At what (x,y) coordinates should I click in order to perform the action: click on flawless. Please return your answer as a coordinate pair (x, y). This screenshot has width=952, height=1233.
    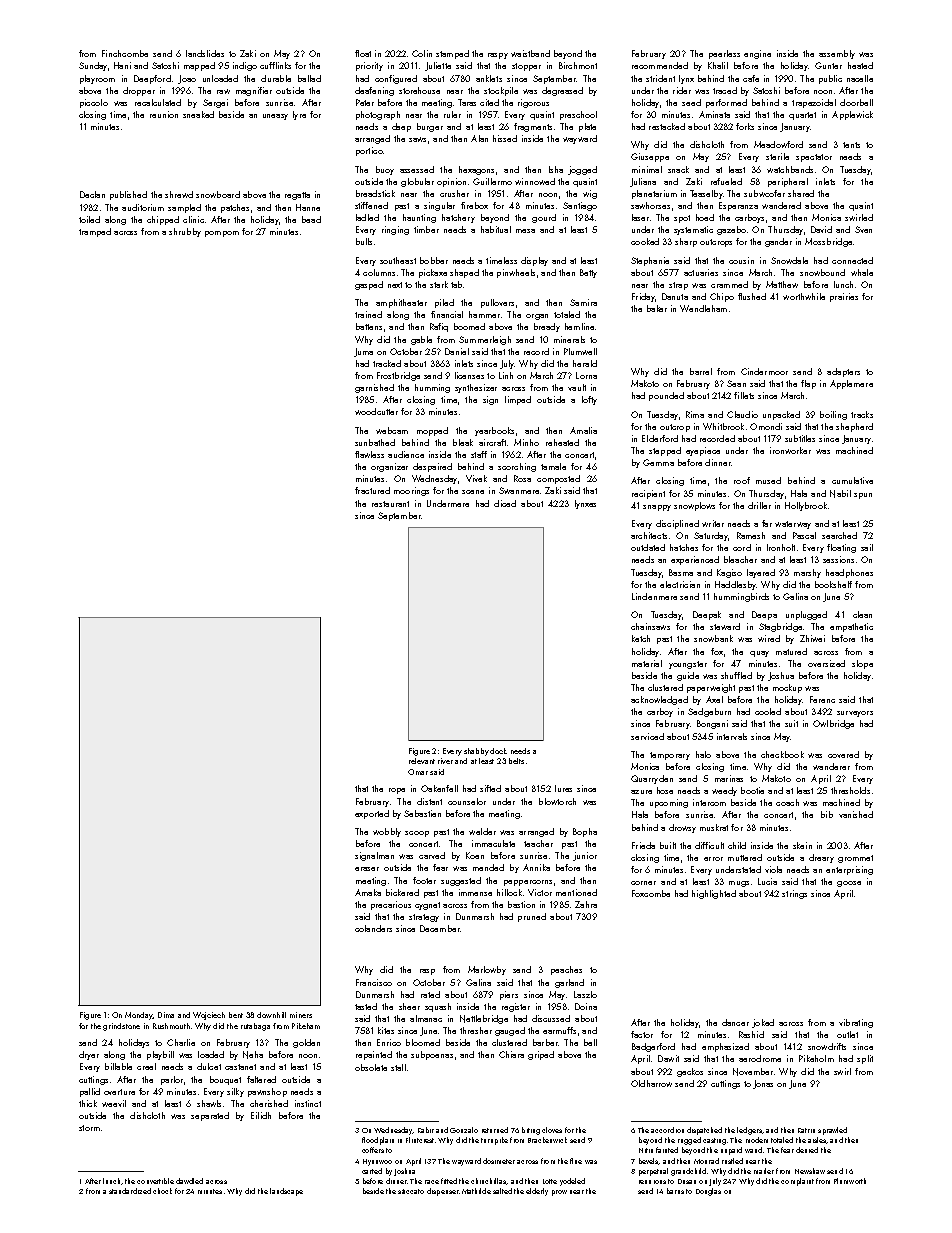
    Looking at the image, I should click on (369, 454).
